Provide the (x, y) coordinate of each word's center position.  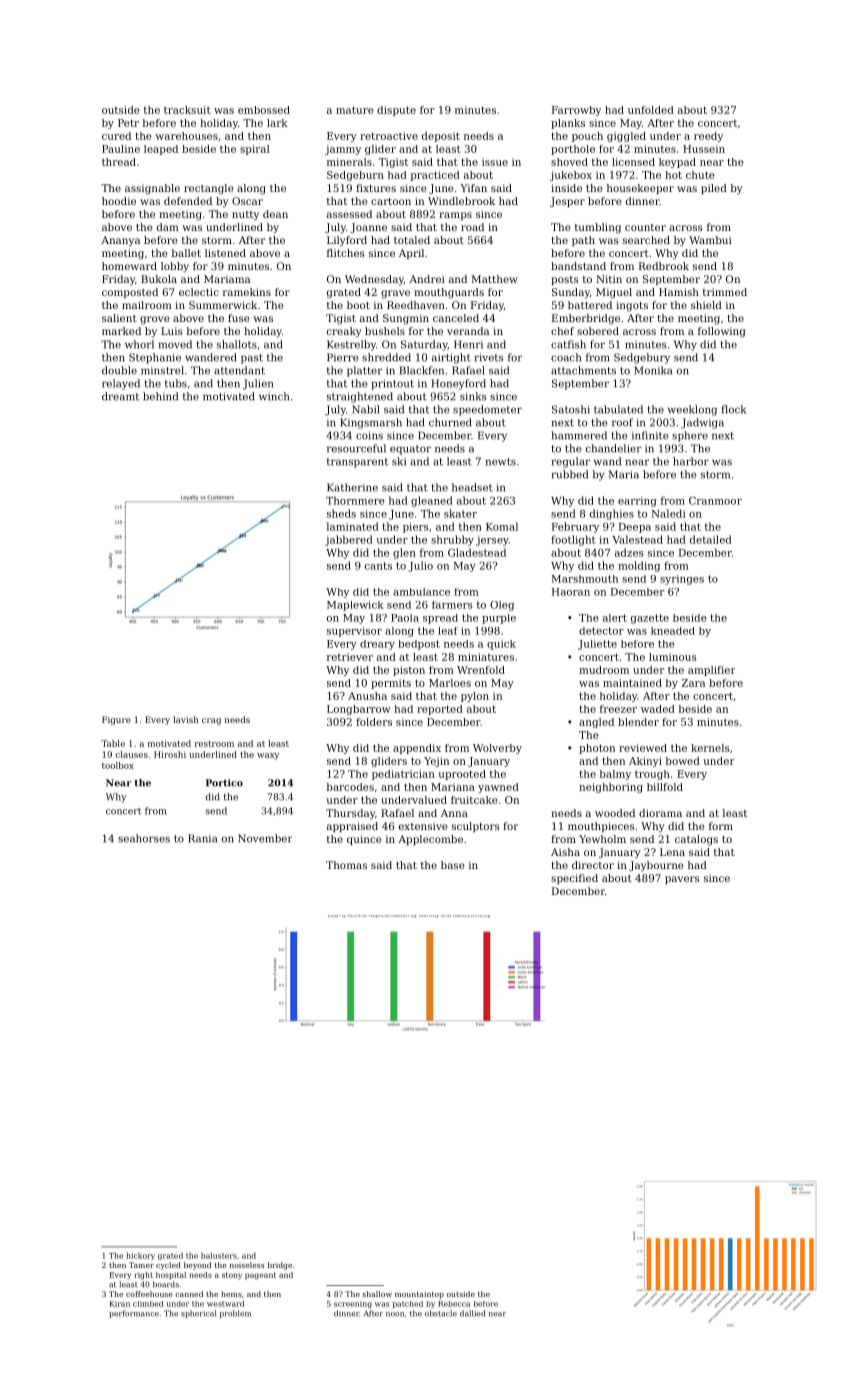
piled (714, 189)
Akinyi (645, 762)
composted (130, 293)
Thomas (346, 865)
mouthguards (449, 293)
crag (211, 721)
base (453, 865)
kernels (710, 748)
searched (646, 240)
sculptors (476, 827)
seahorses (144, 838)
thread (119, 162)
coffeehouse (149, 1294)
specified (574, 879)
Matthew (494, 279)
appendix (417, 749)
